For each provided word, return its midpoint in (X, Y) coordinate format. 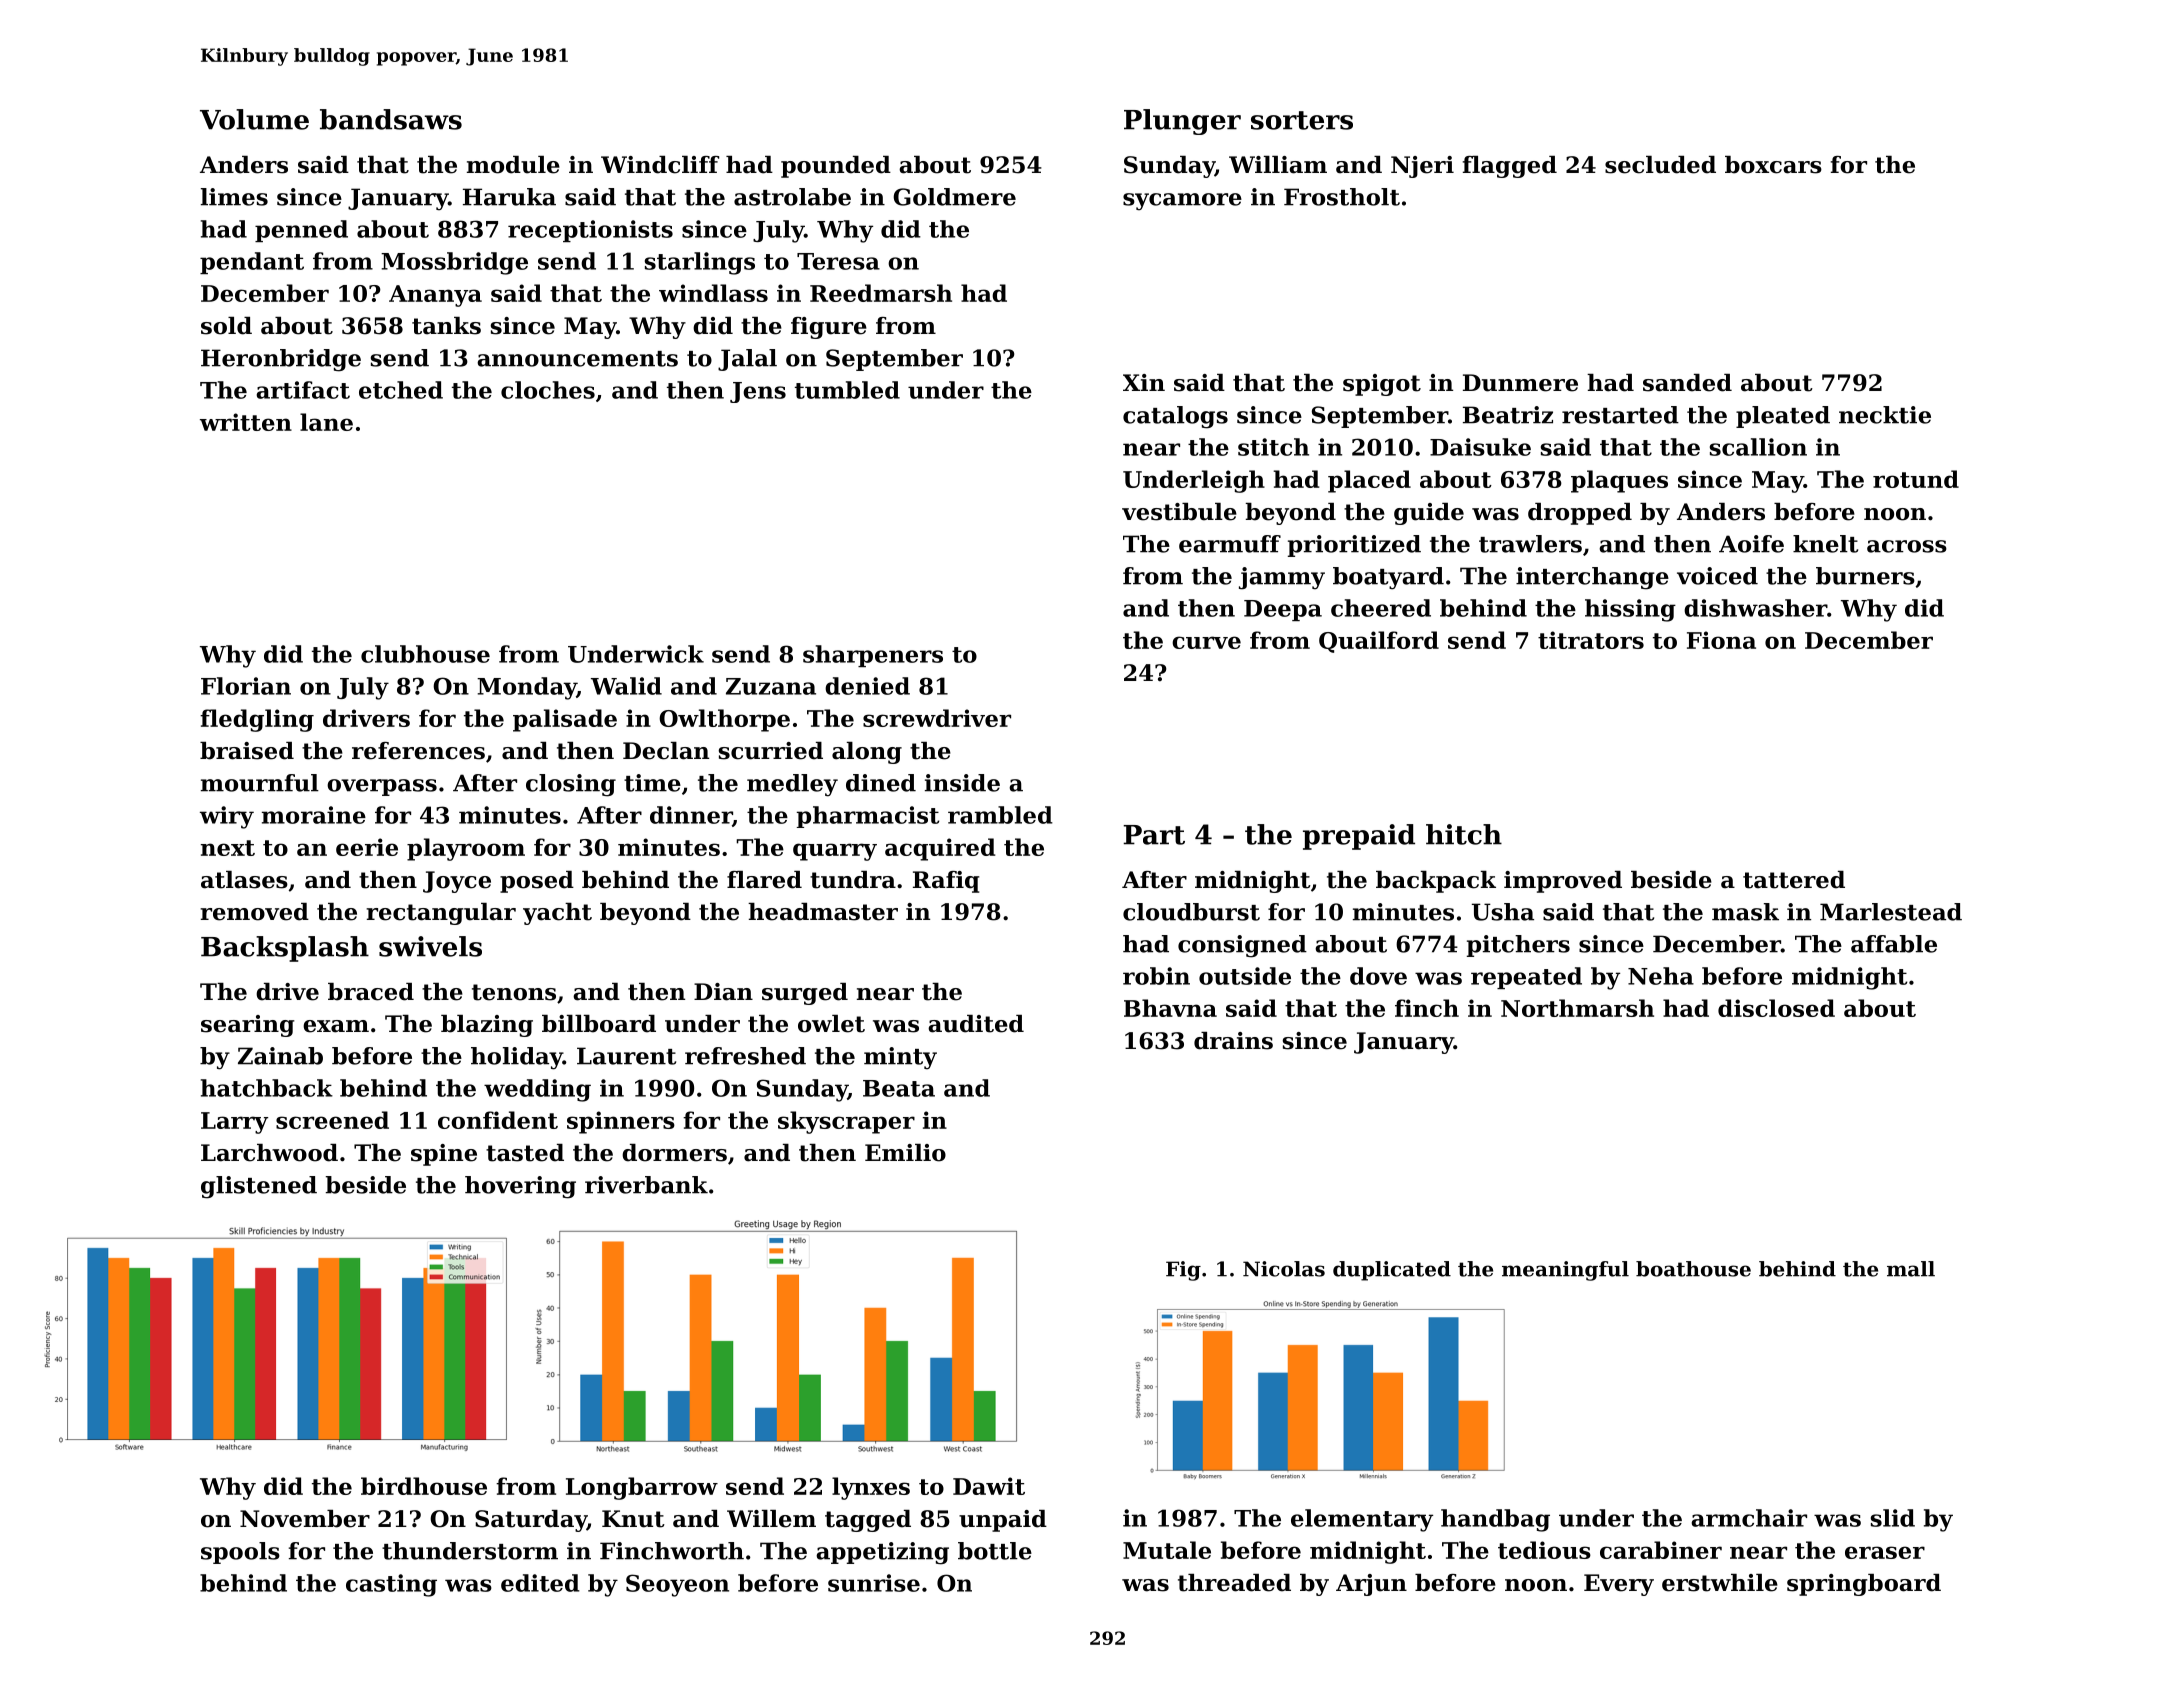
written (246, 422)
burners (1865, 576)
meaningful (1565, 1271)
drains (1233, 1041)
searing (248, 1026)
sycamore (1182, 201)
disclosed (1776, 1008)
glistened (259, 1187)
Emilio (905, 1153)
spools (240, 1553)
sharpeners (873, 656)
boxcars (1773, 165)
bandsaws (391, 119)
